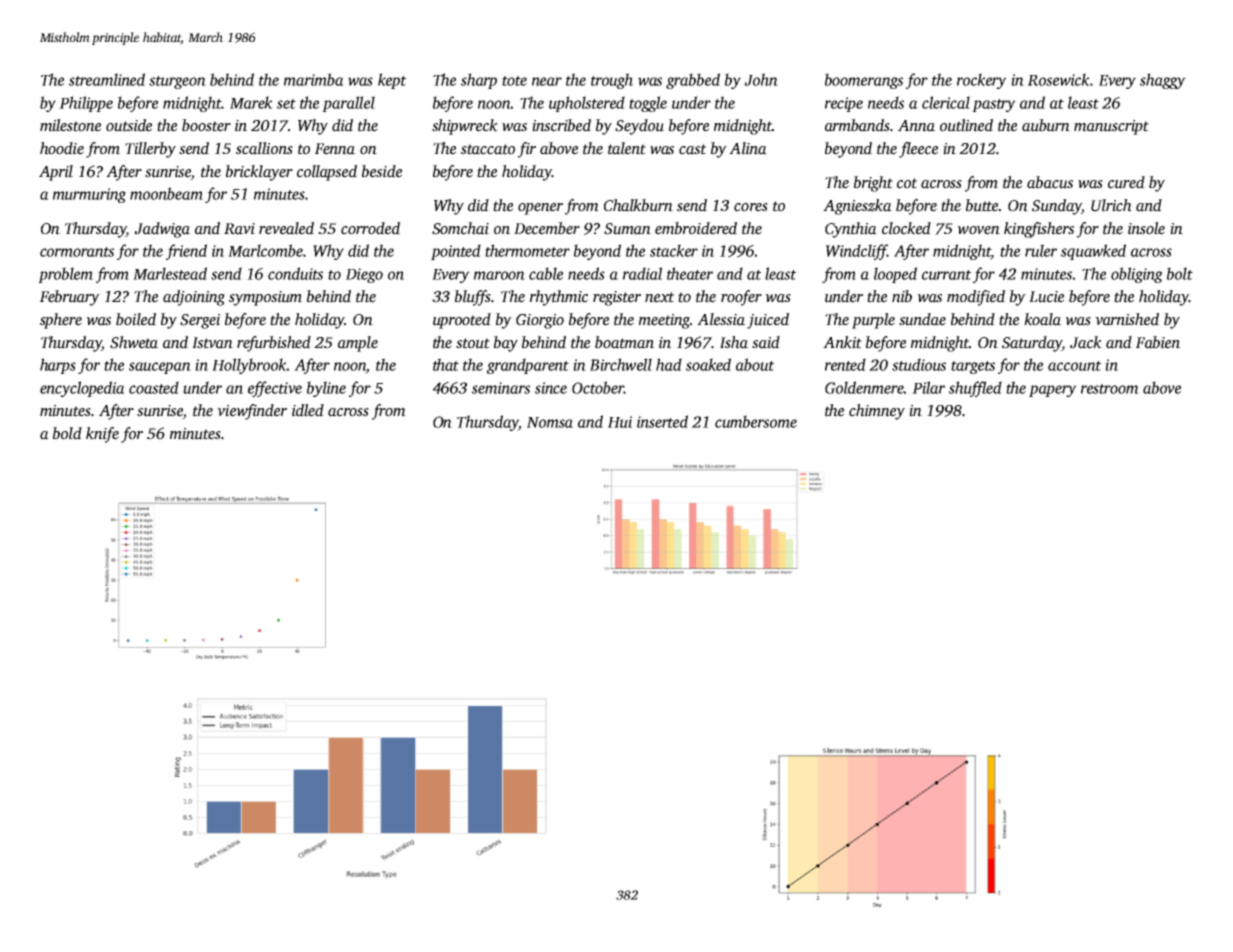 This document has width=1233, height=952. I want to click on sturgeon, so click(177, 82).
